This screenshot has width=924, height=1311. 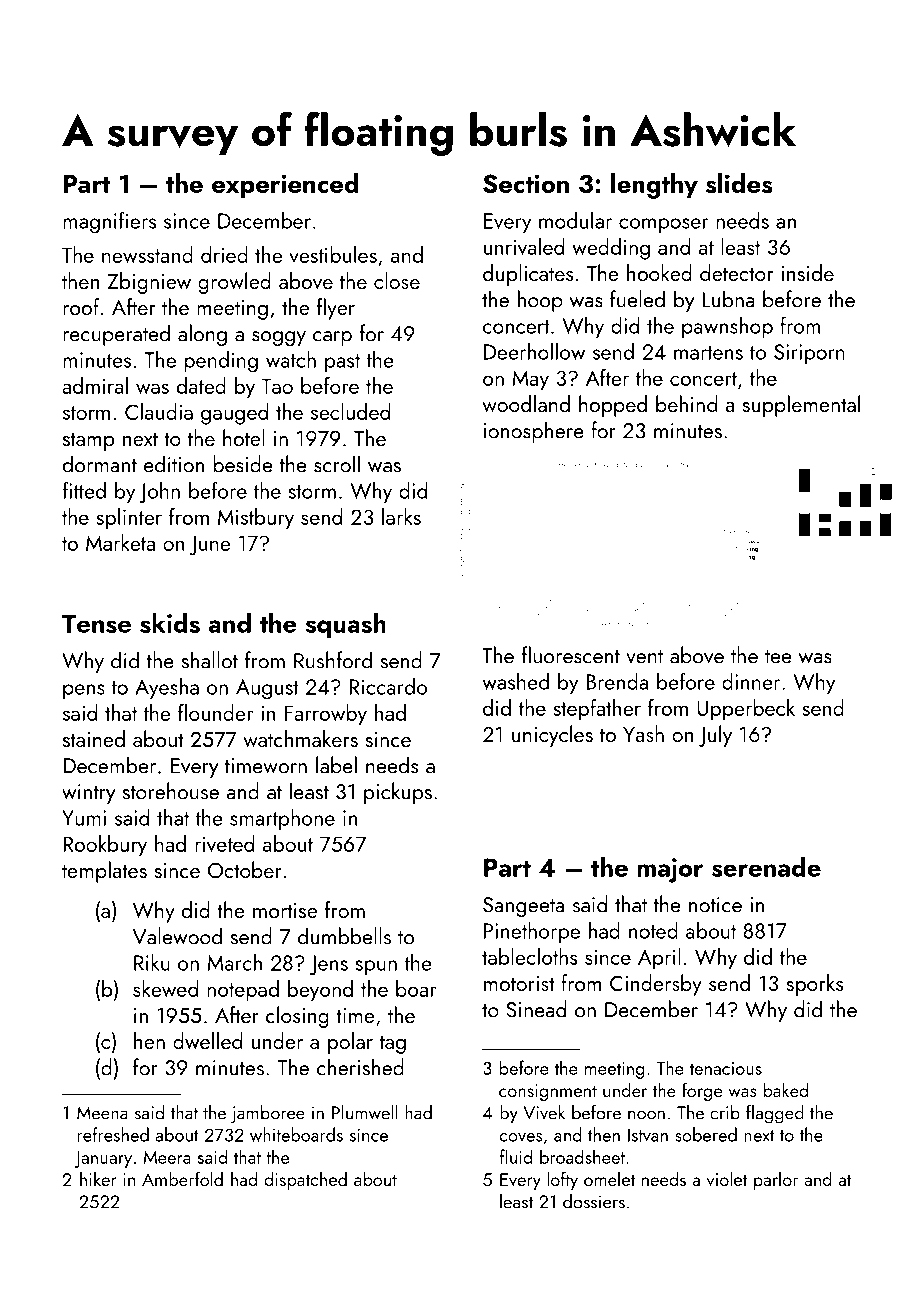 What do you see at coordinates (739, 183) in the screenshot?
I see `slides` at bounding box center [739, 183].
